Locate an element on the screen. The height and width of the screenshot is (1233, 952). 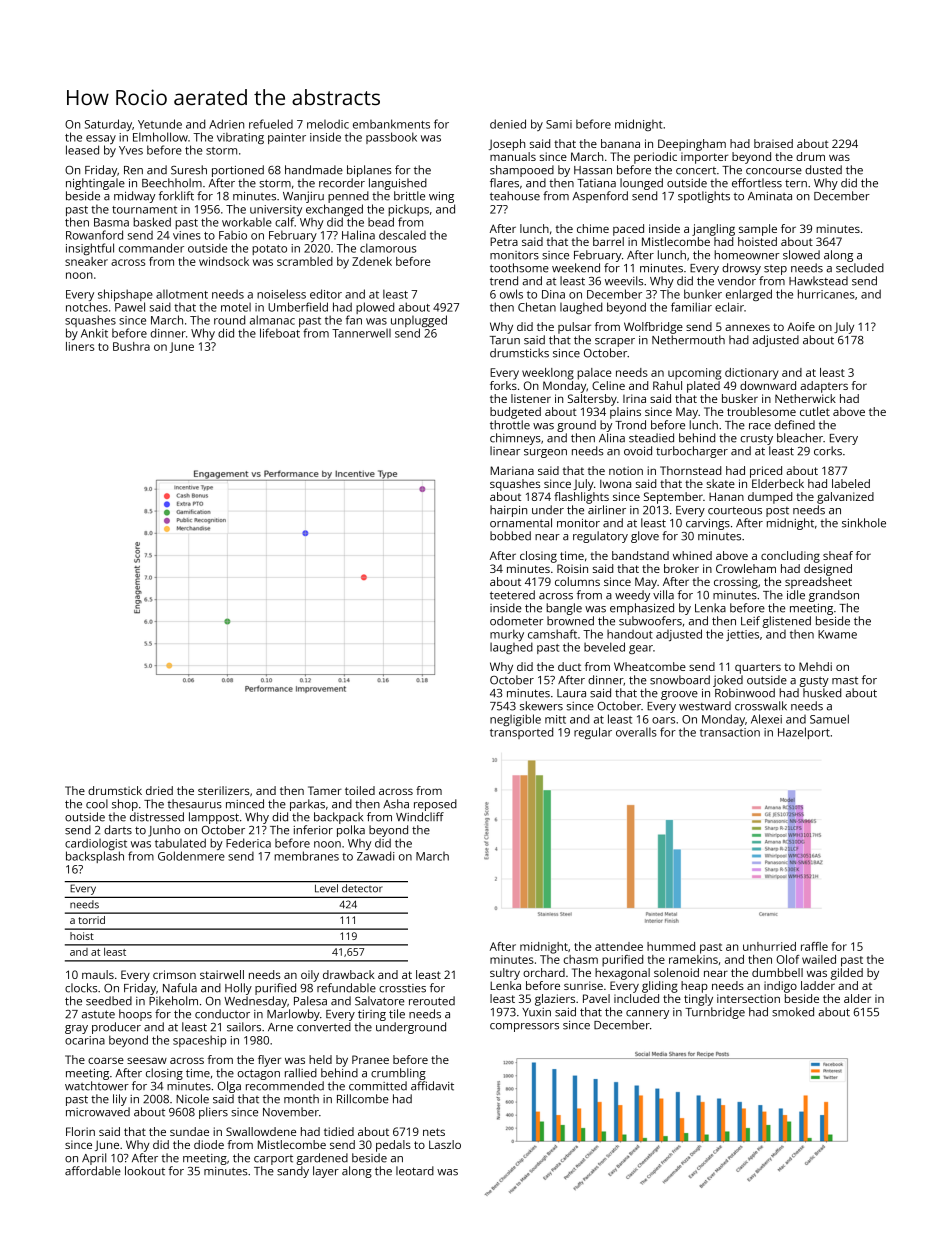
descaled is located at coordinates (402, 235).
